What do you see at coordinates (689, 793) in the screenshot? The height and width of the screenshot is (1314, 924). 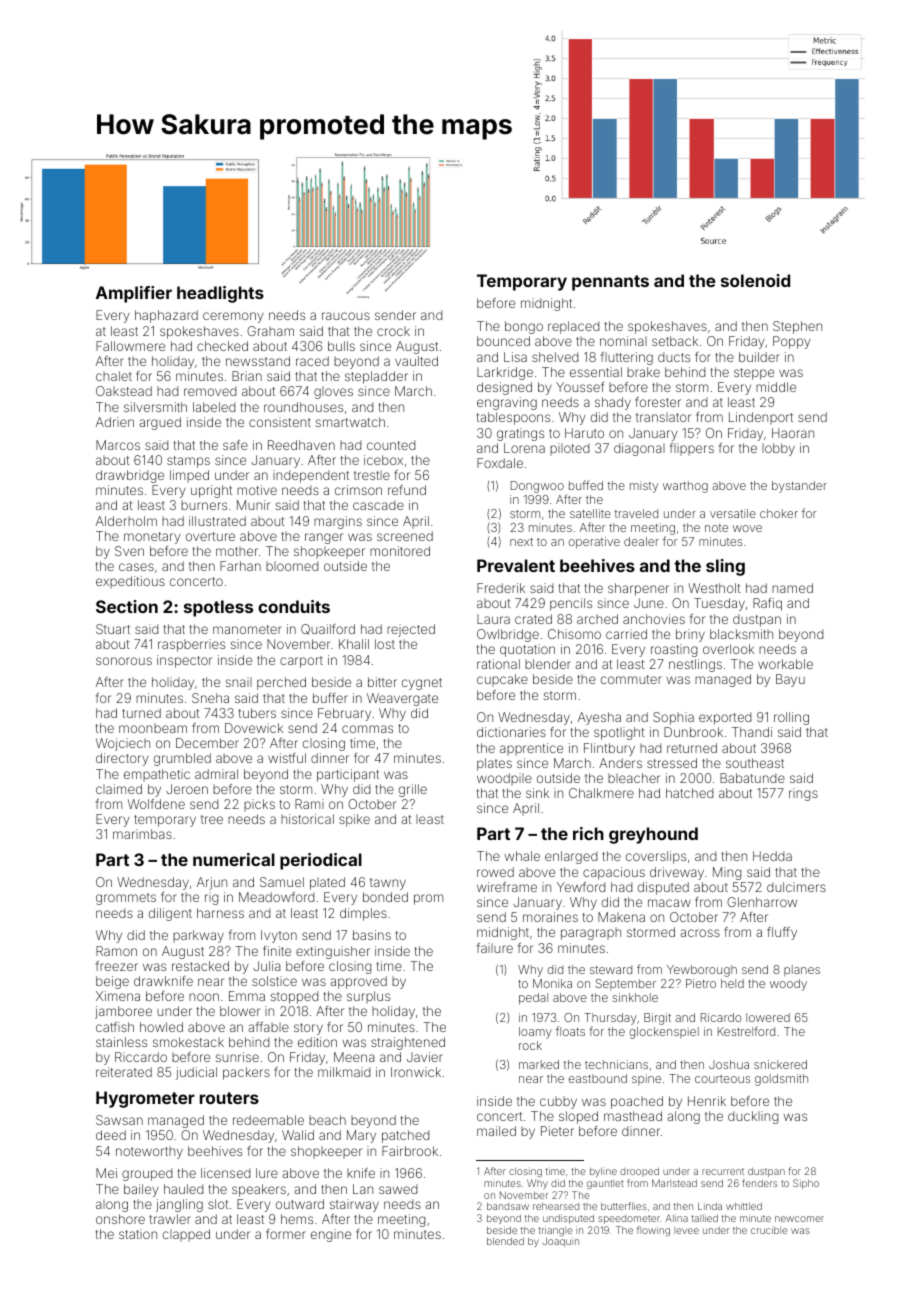 I see `hatched` at bounding box center [689, 793].
